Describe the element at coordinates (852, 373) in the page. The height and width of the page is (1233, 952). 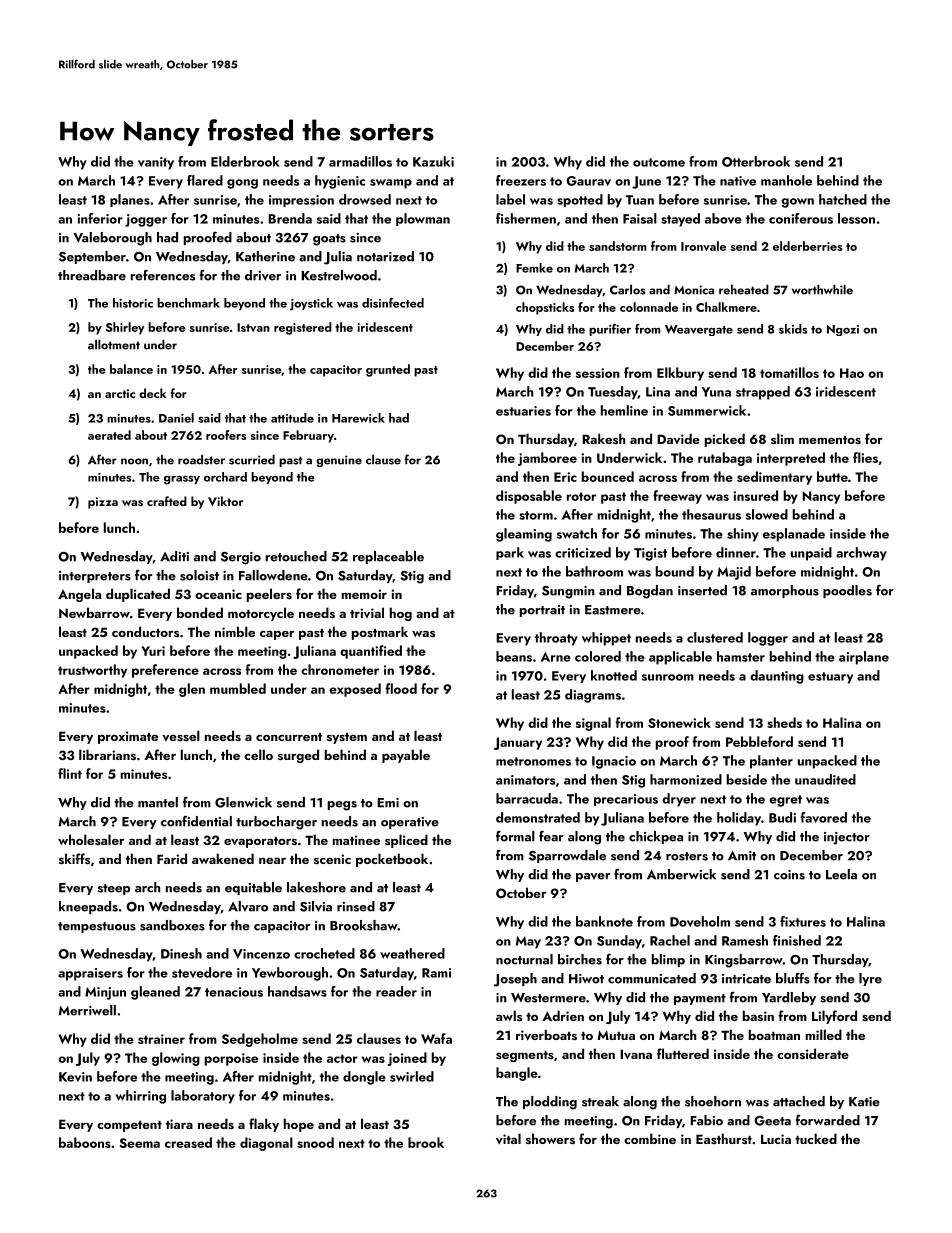
I see `Hao` at that location.
